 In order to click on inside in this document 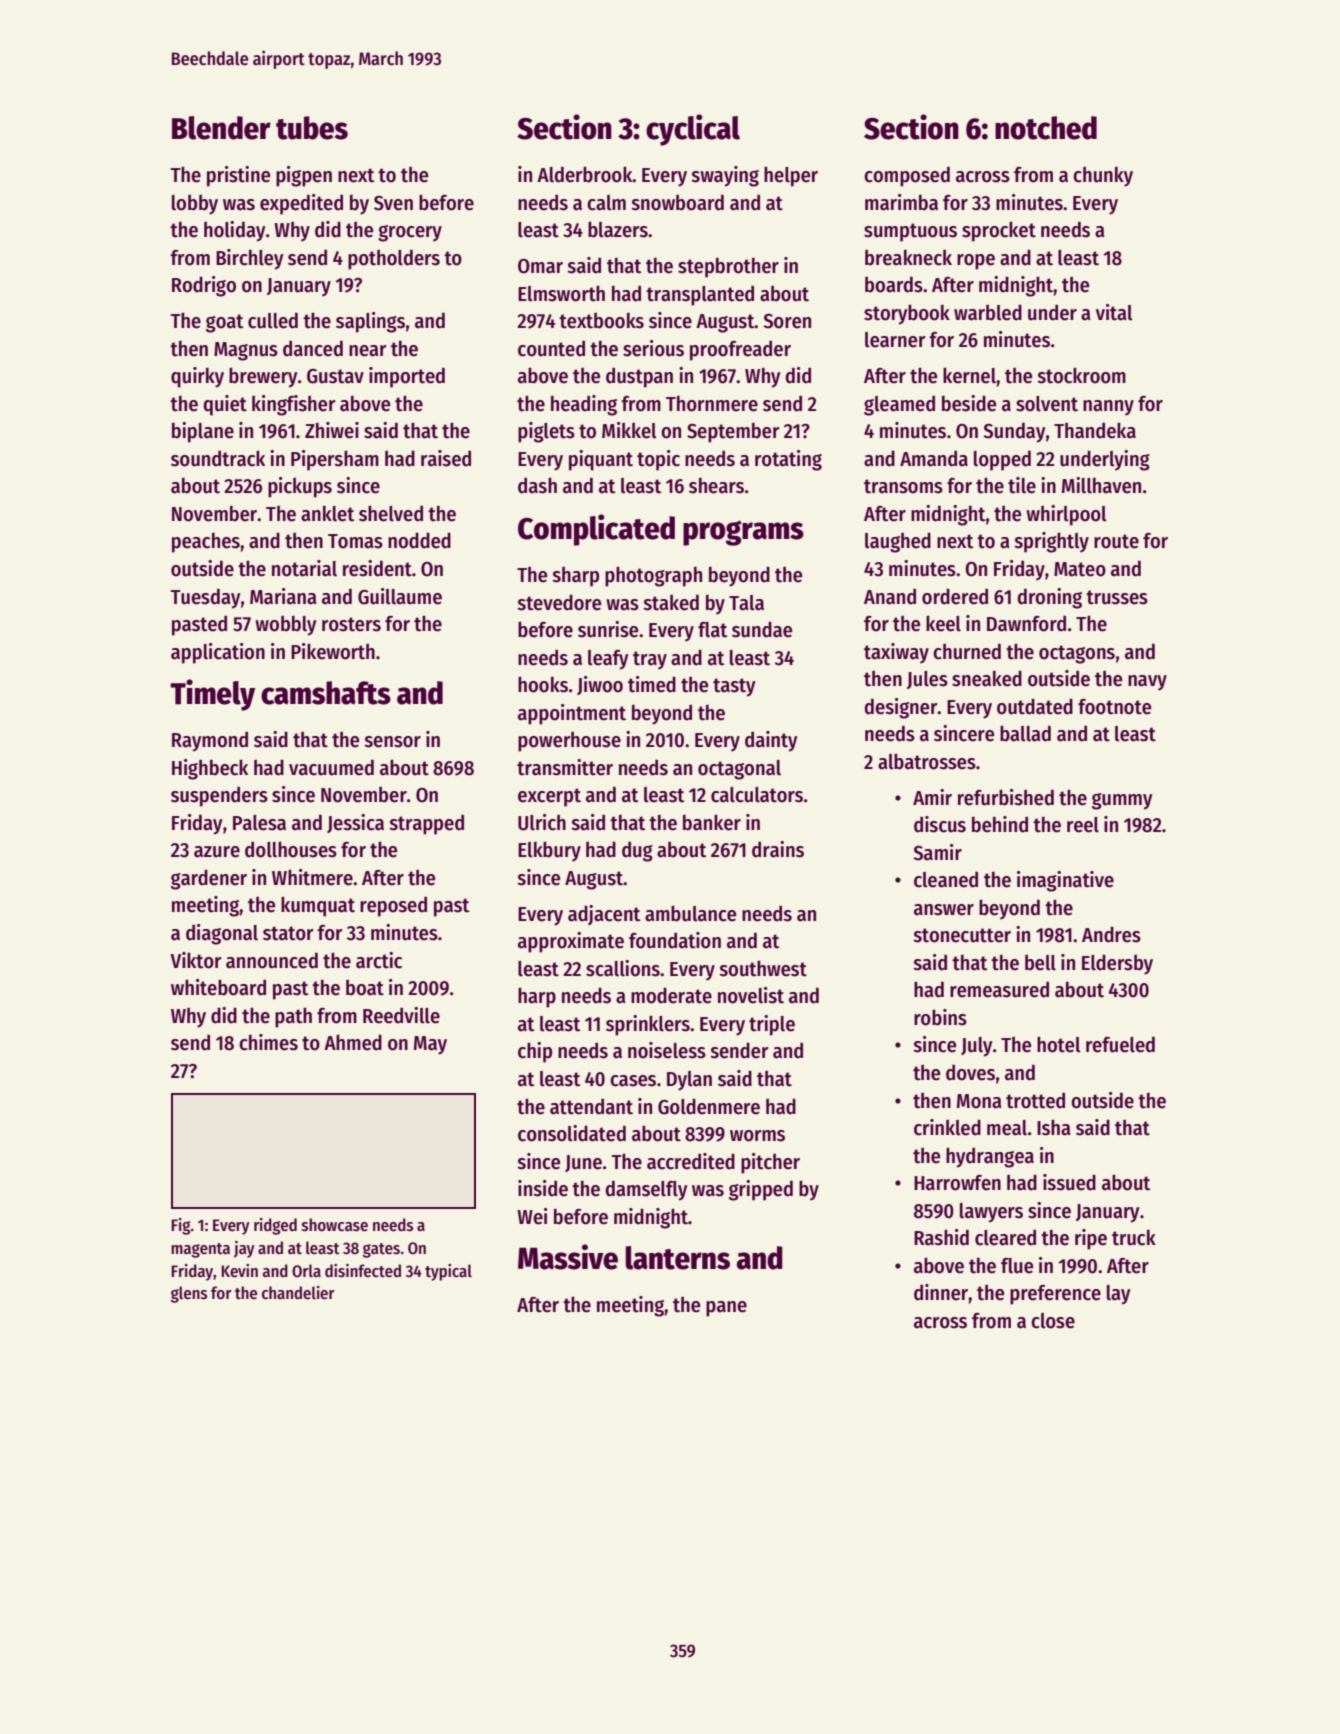, I will do `click(543, 1188)`.
